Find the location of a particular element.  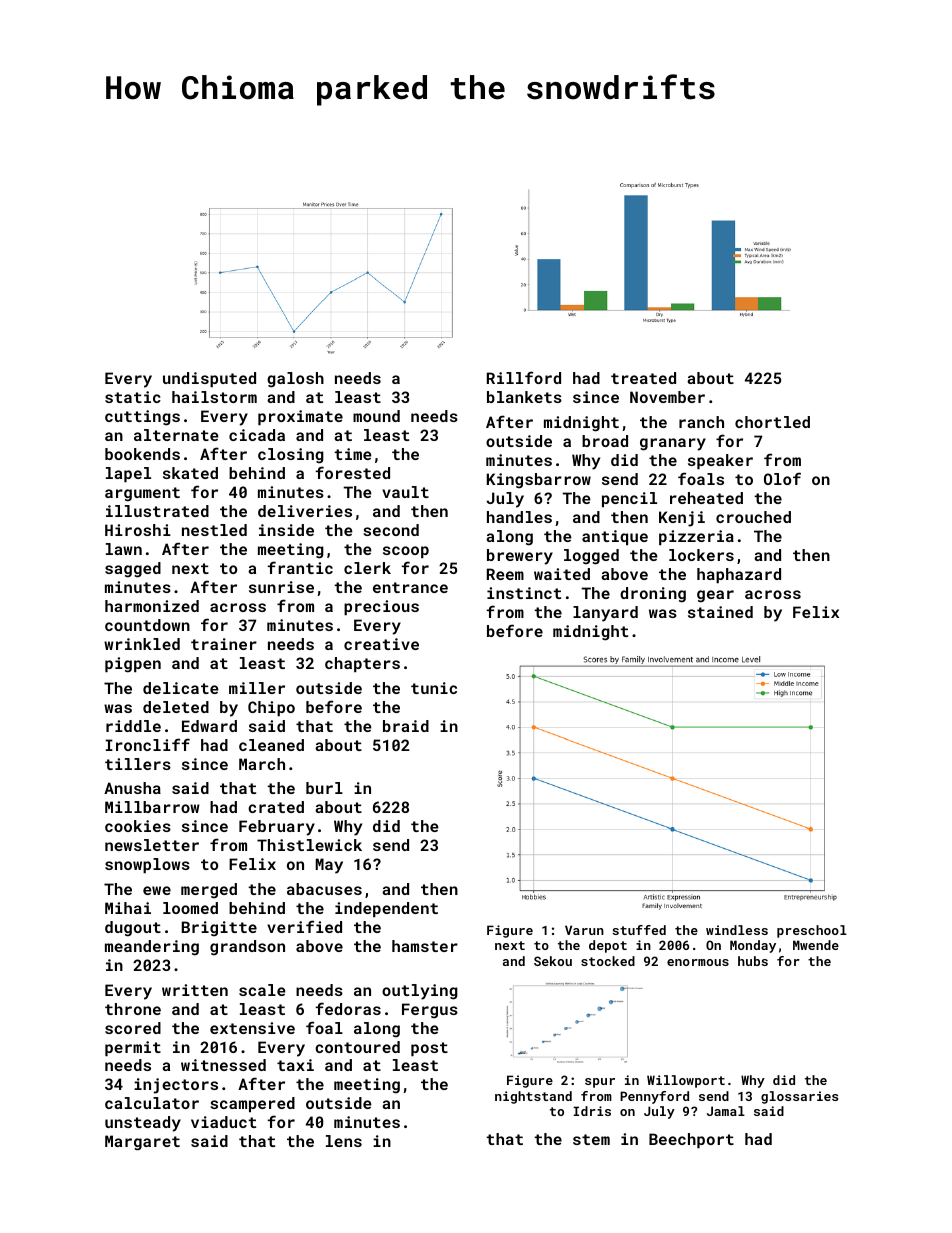

preschool is located at coordinates (812, 931).
